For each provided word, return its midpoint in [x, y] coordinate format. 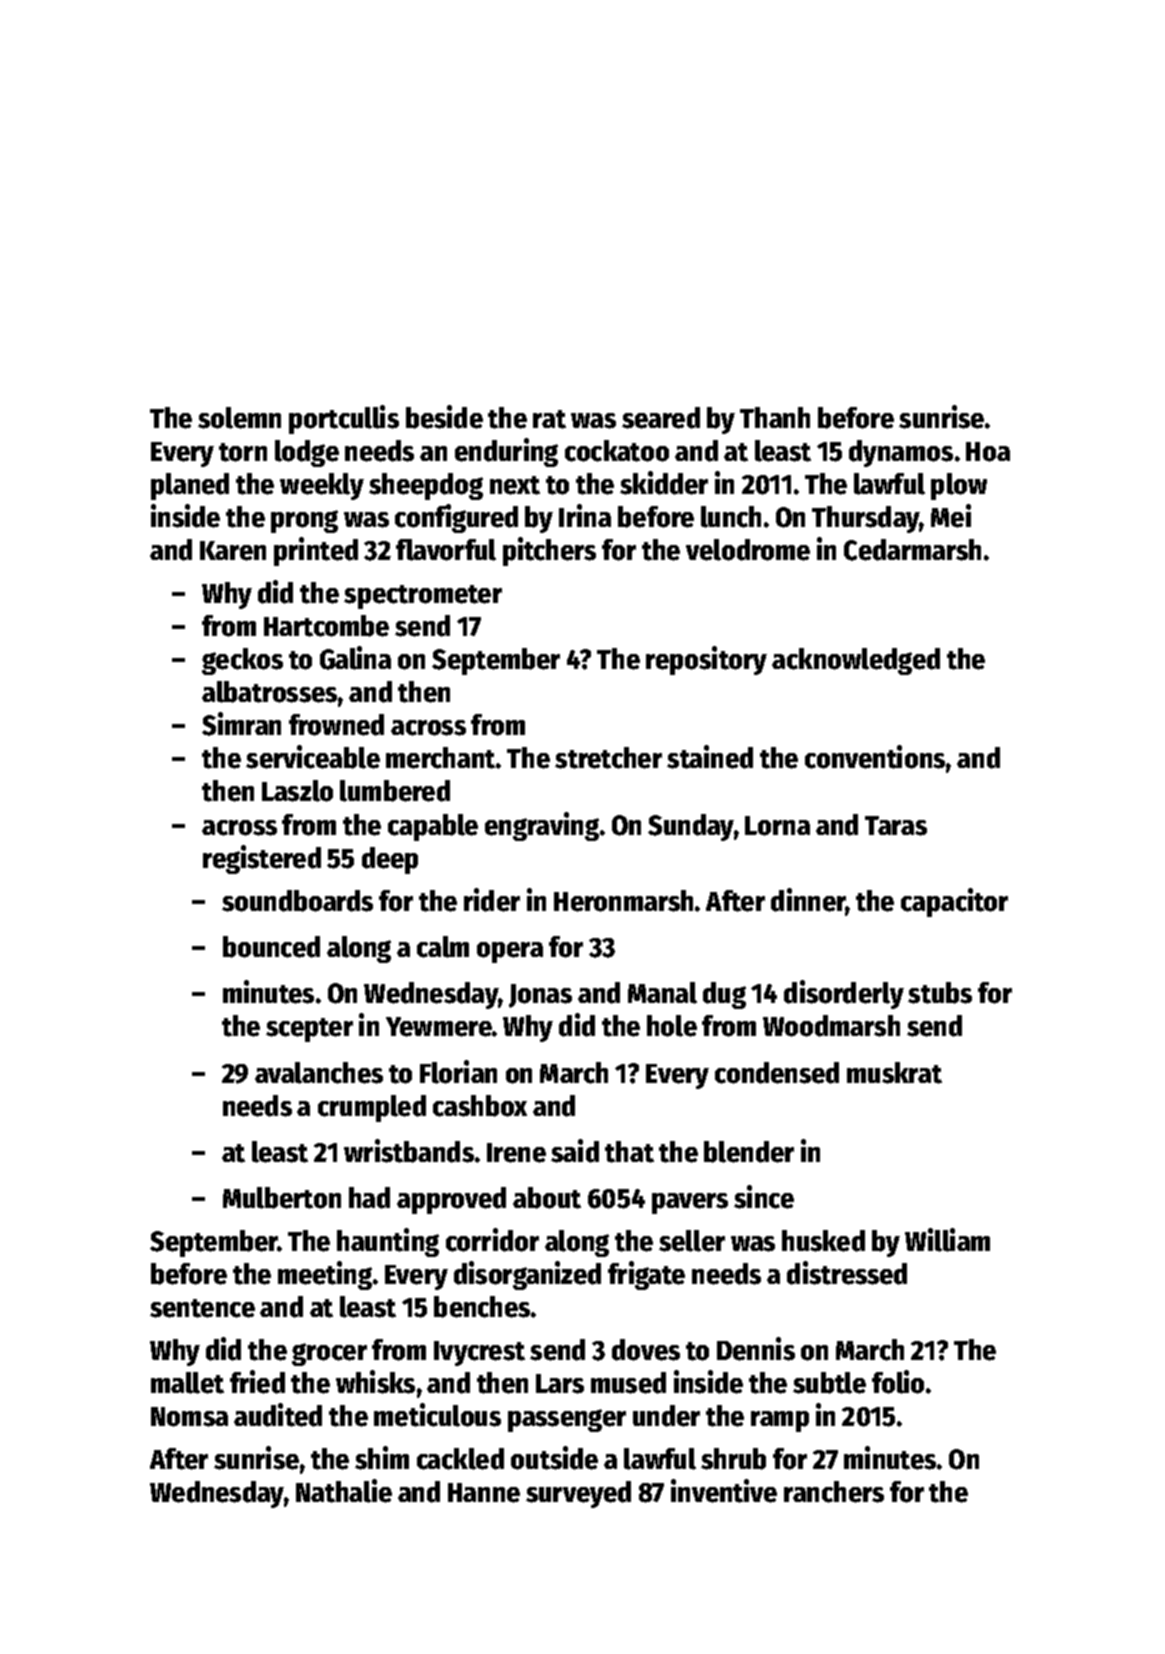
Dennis [756, 1349]
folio [898, 1382]
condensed [777, 1073]
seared [661, 418]
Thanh [775, 417]
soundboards [297, 901]
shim [382, 1458]
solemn [239, 418]
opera [510, 952]
